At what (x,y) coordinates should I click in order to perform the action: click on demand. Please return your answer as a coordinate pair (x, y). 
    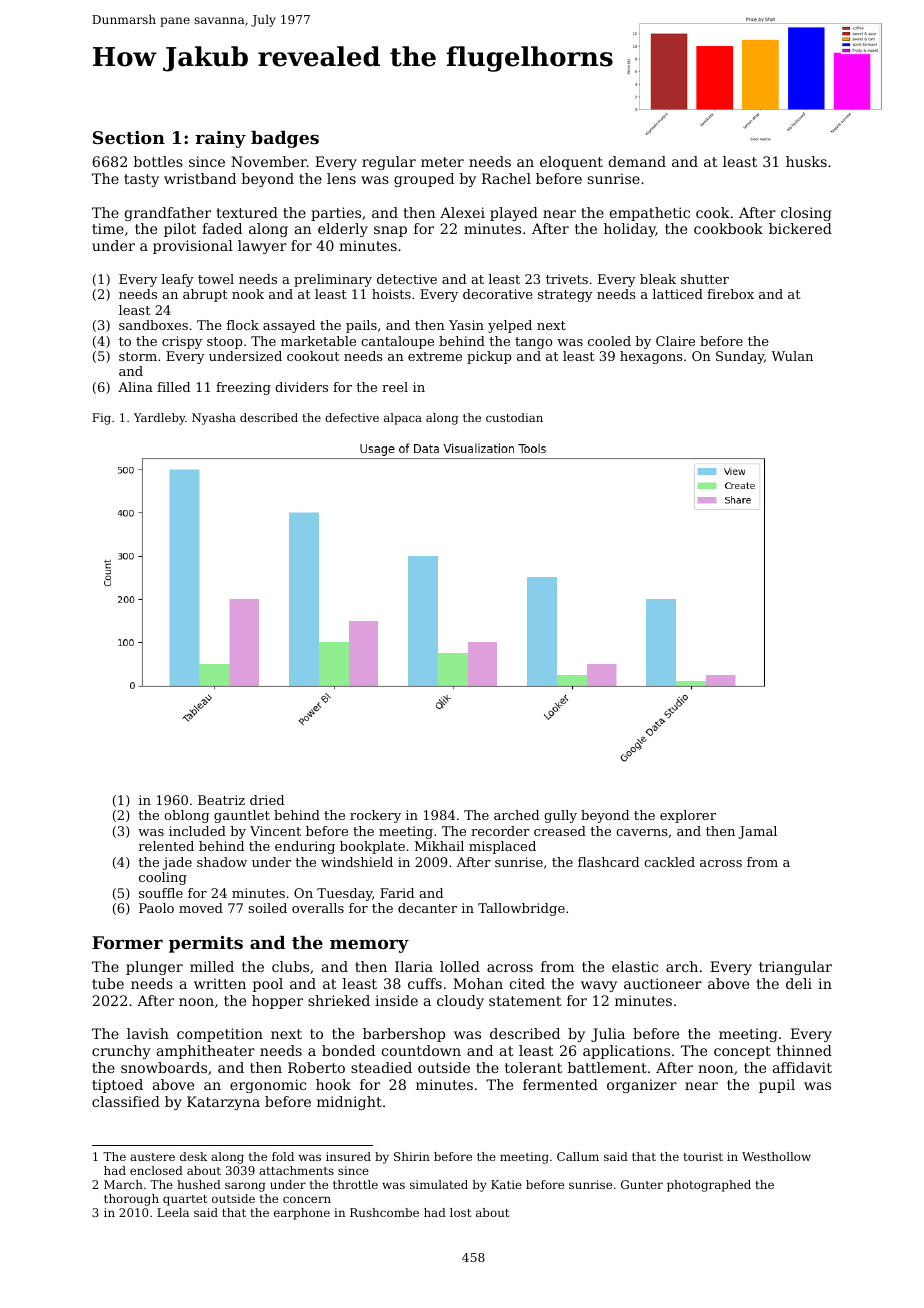
    Looking at the image, I should click on (637, 161).
